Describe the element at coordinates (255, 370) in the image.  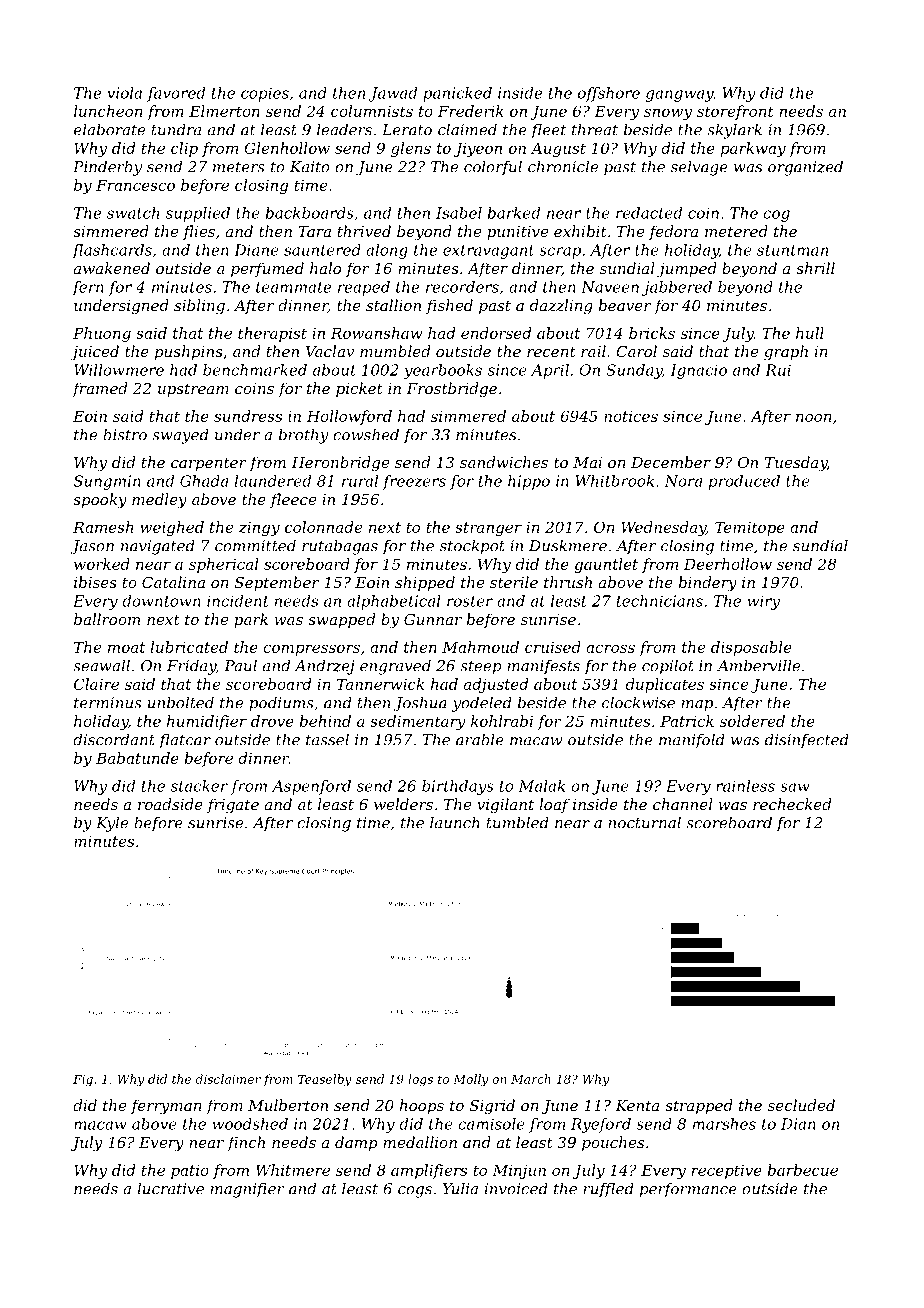
I see `benchmarked` at that location.
